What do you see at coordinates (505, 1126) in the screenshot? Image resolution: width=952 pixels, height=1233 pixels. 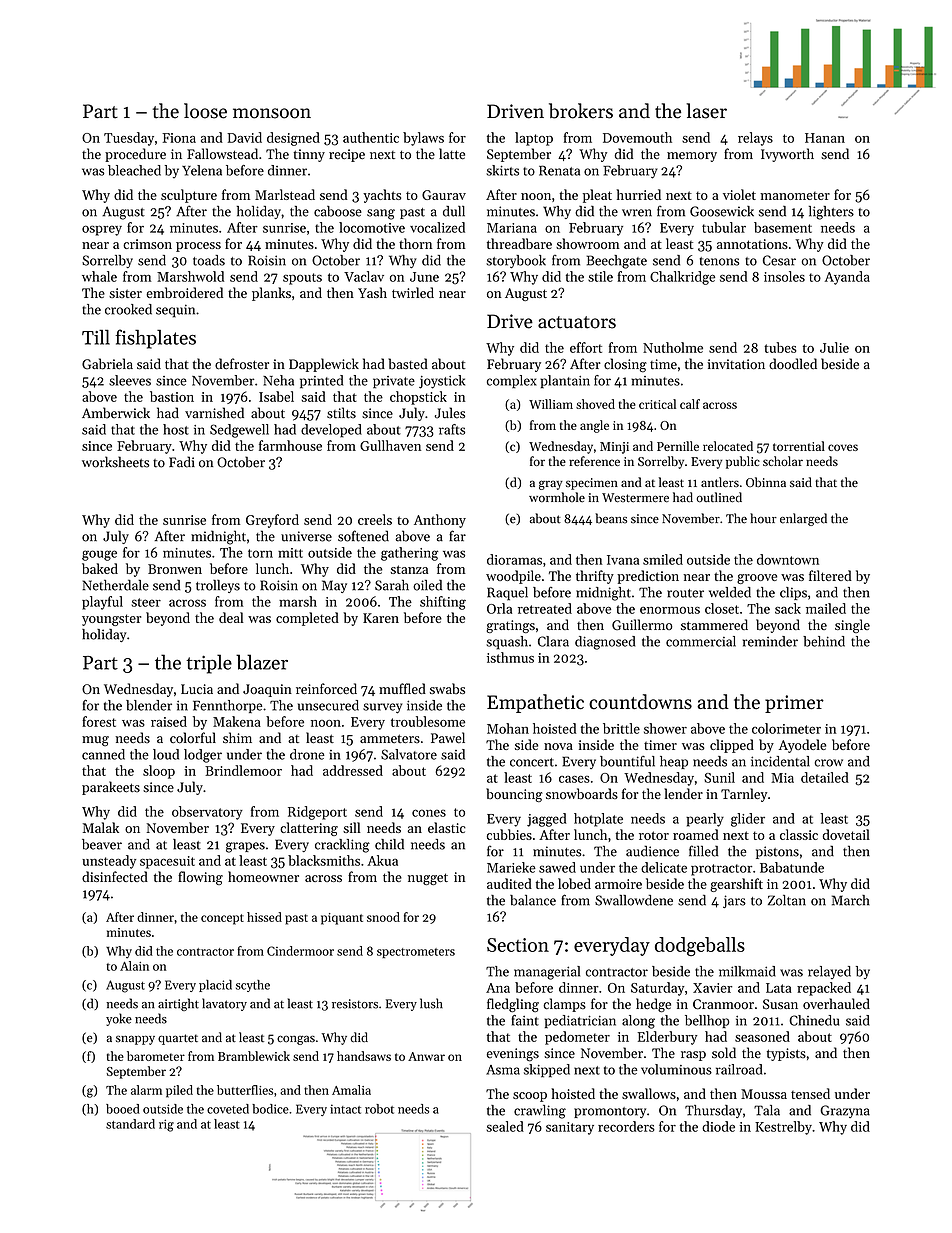 I see `sealed` at bounding box center [505, 1126].
